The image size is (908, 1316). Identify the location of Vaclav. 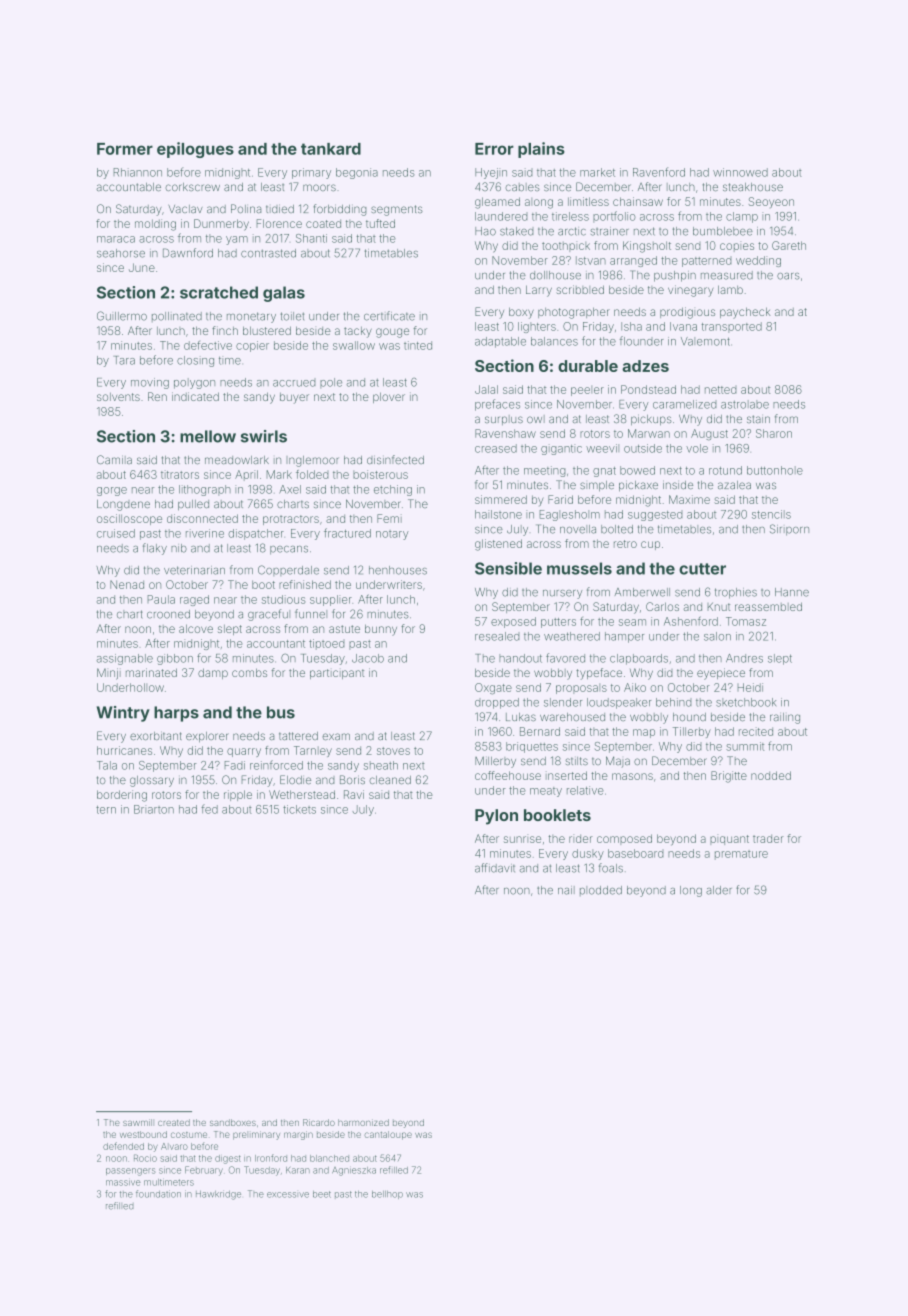
(185, 209).
